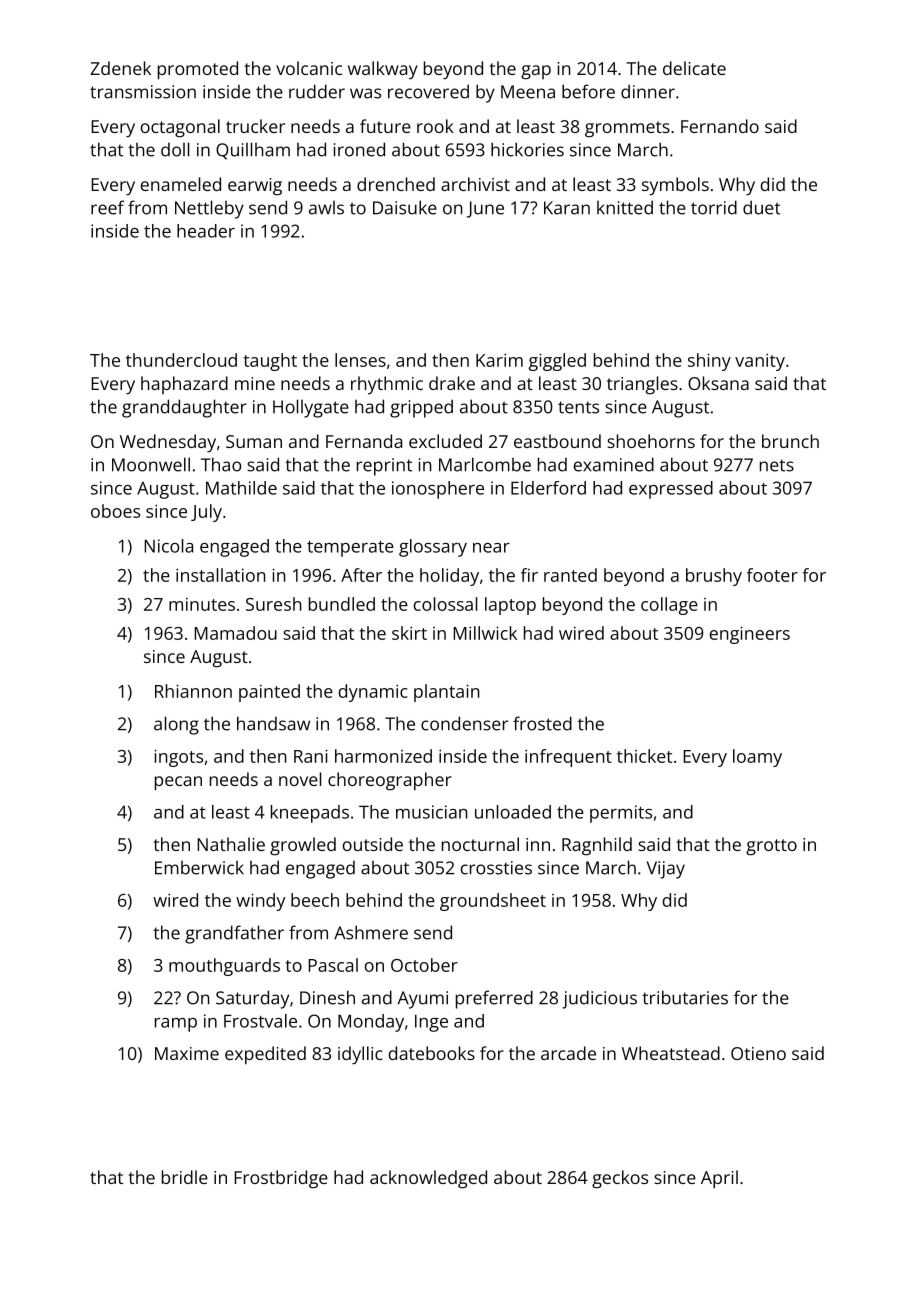 The height and width of the document is (1308, 924). I want to click on engineers, so click(750, 635).
